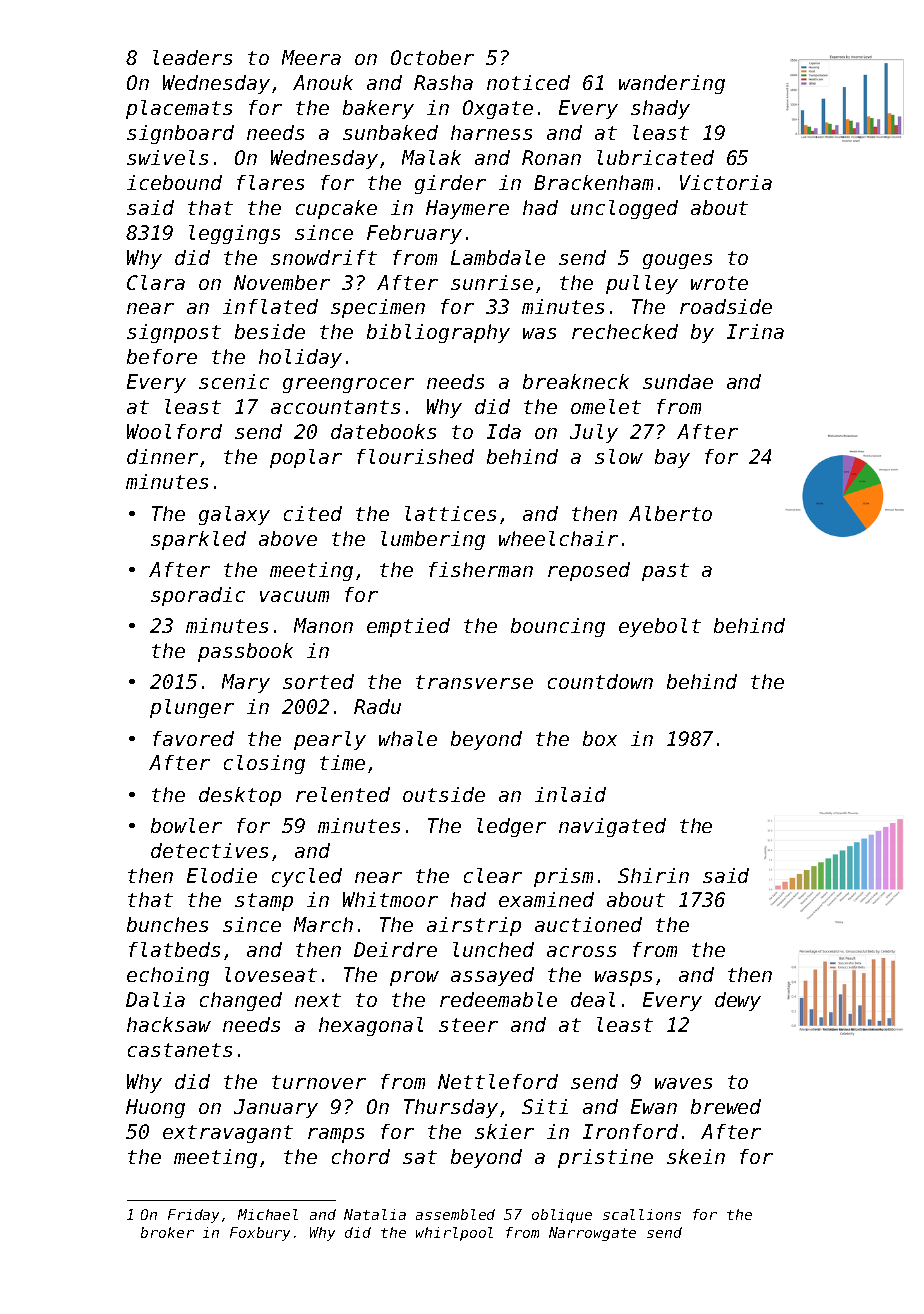 This screenshot has width=924, height=1314. Describe the element at coordinates (726, 182) in the screenshot. I see `Victoria` at that location.
